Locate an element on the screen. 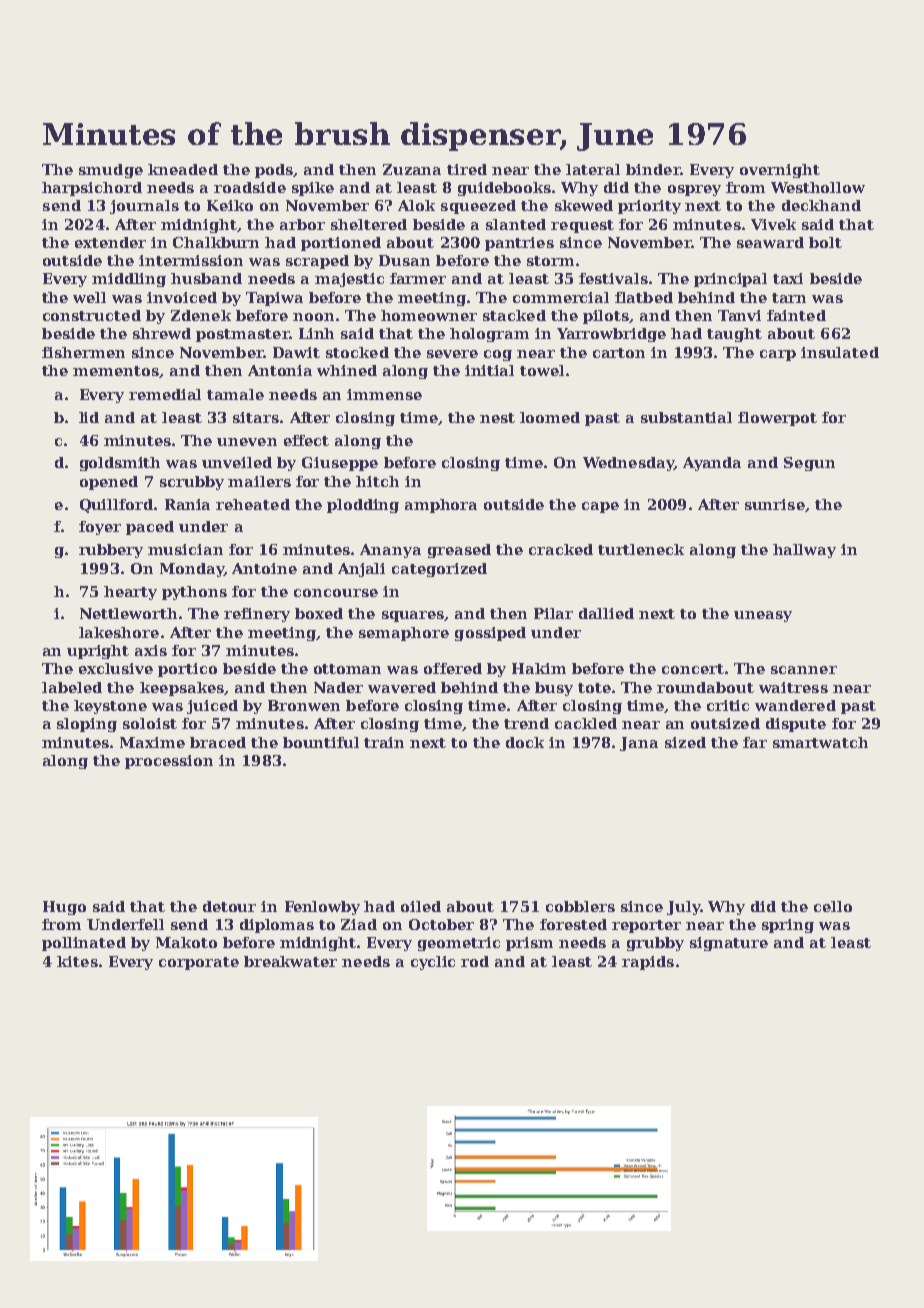 The width and height of the screenshot is (924, 1308). train is located at coordinates (384, 742).
